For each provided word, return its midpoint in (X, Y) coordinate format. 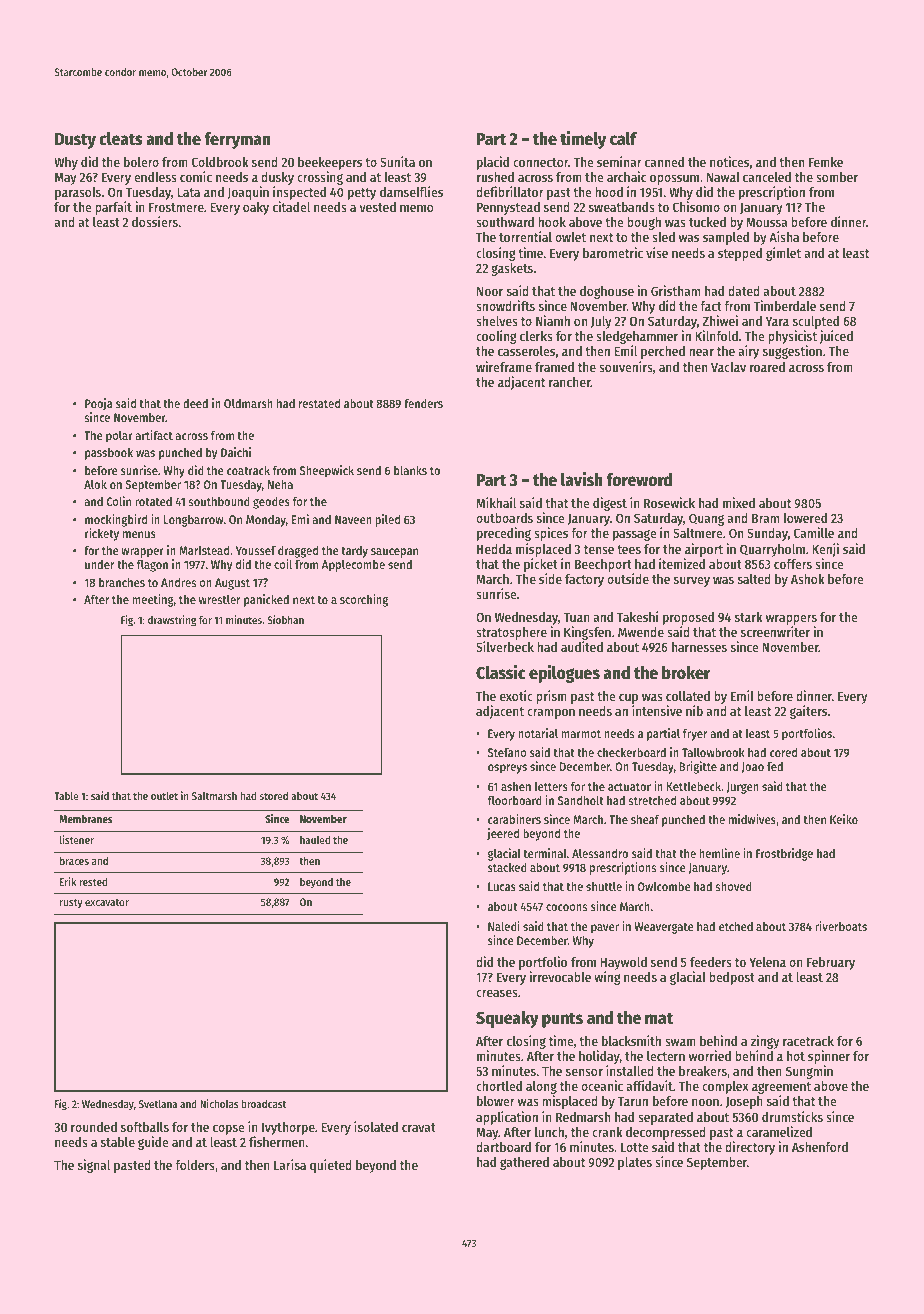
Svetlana (158, 1103)
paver (605, 929)
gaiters (808, 712)
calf (623, 139)
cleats (121, 139)
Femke (826, 162)
